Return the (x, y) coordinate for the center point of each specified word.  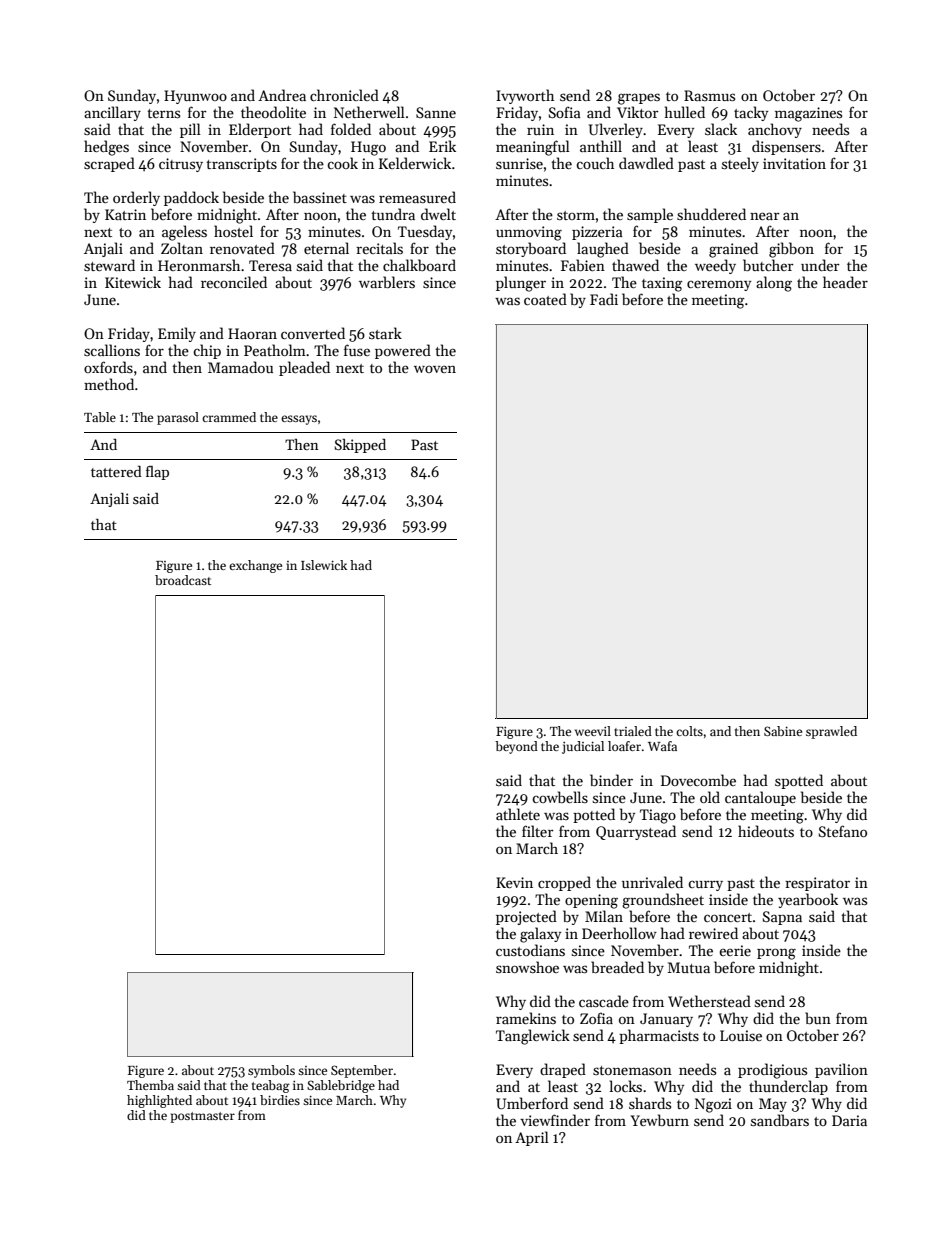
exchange (255, 566)
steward (109, 265)
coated (545, 299)
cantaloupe (760, 798)
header (845, 282)
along (774, 284)
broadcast (183, 580)
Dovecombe (698, 780)
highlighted (159, 1101)
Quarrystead (636, 832)
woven (435, 369)
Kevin (514, 882)
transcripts (241, 165)
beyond (516, 747)
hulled (685, 112)
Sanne (436, 112)
